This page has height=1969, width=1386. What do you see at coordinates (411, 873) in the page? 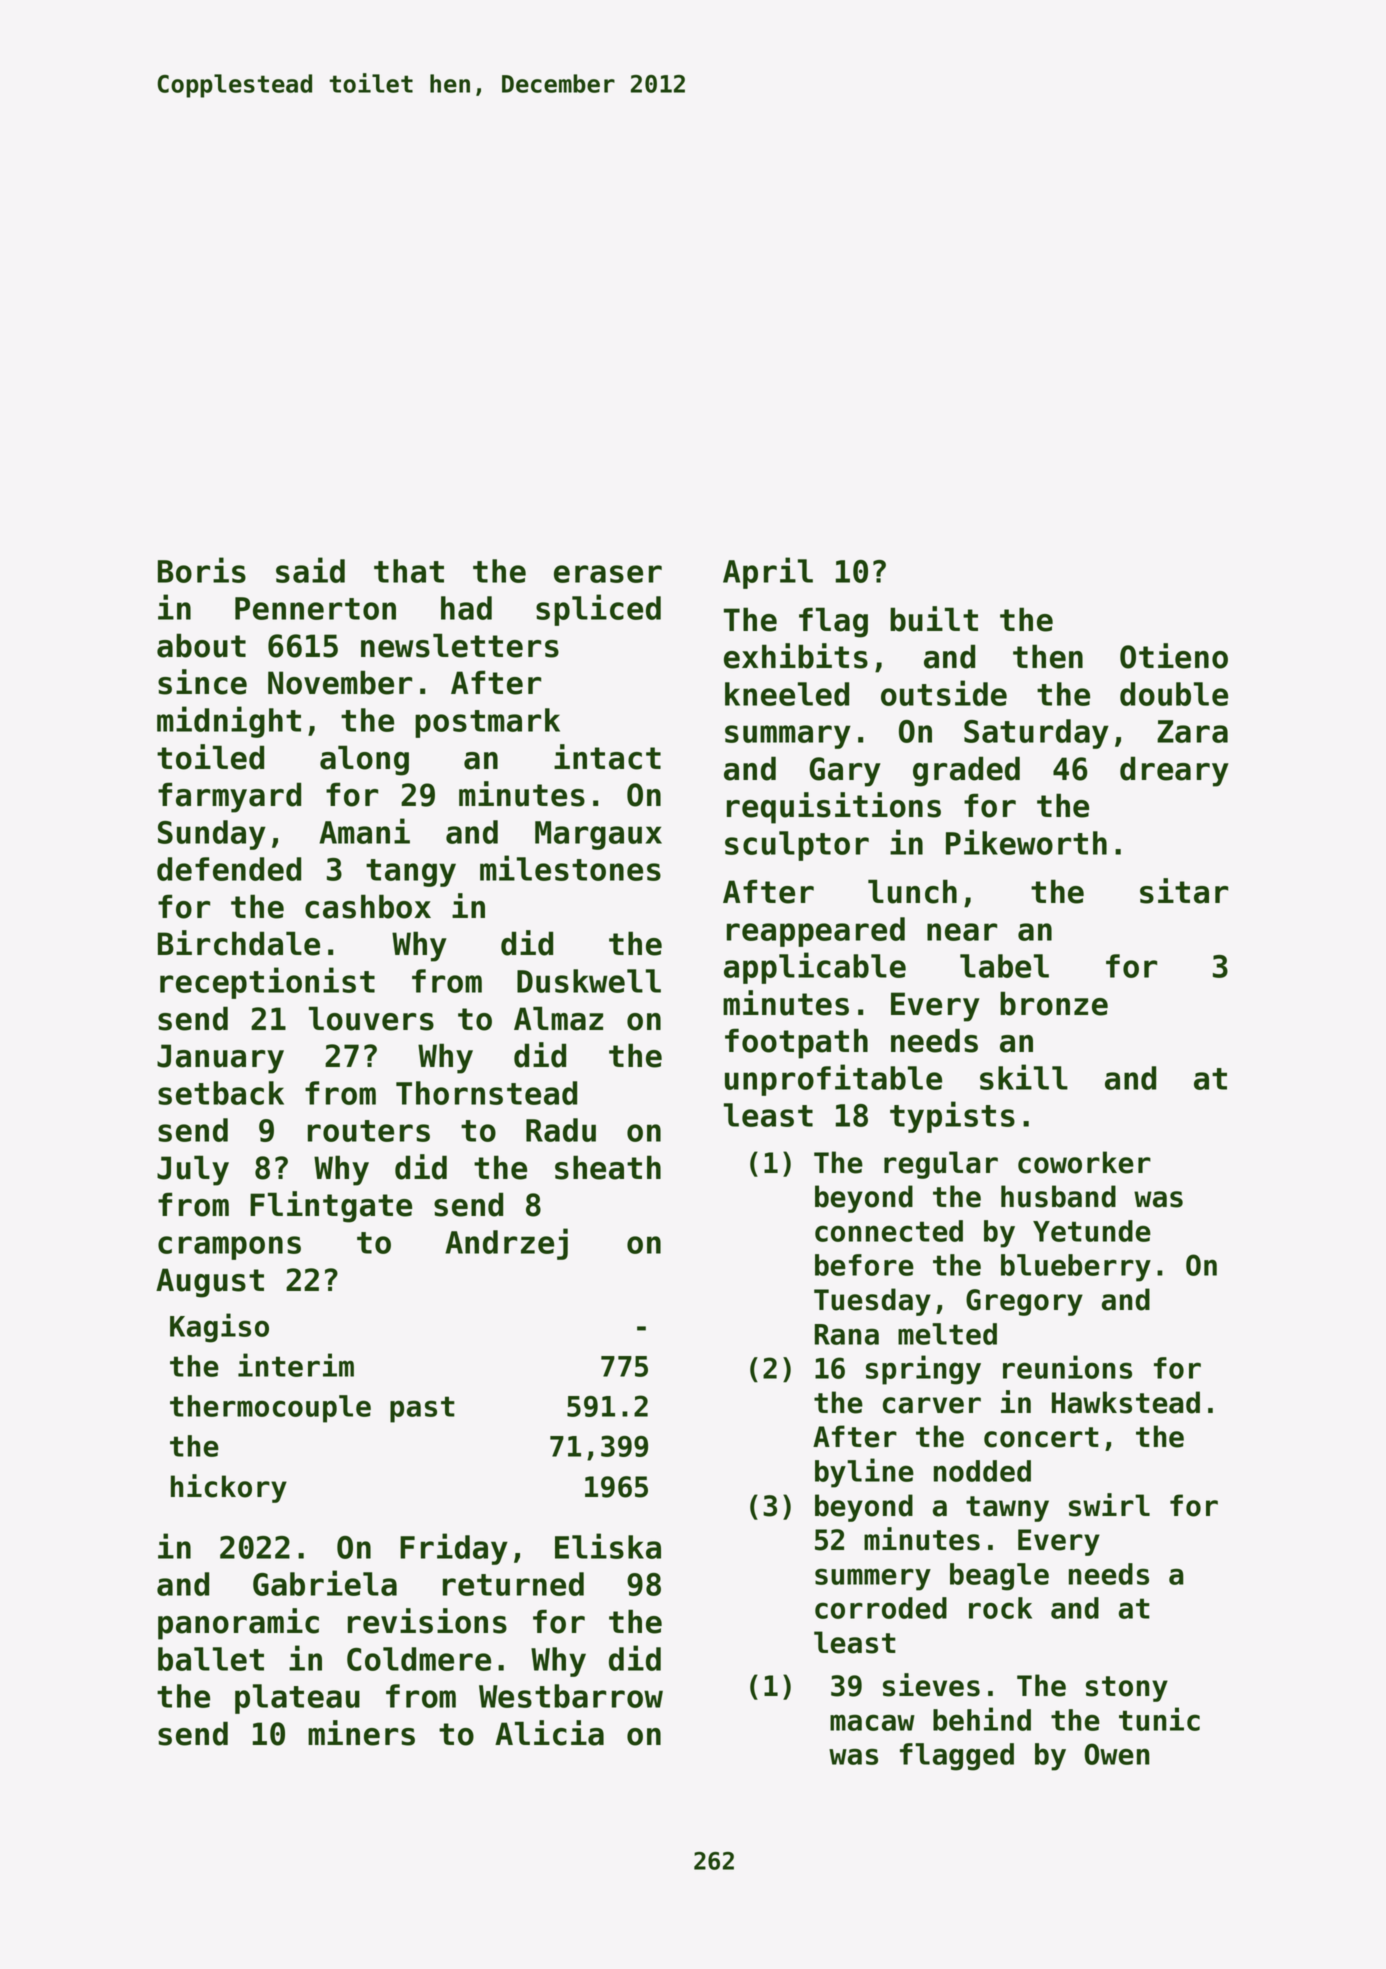
I see `tangy` at bounding box center [411, 873].
